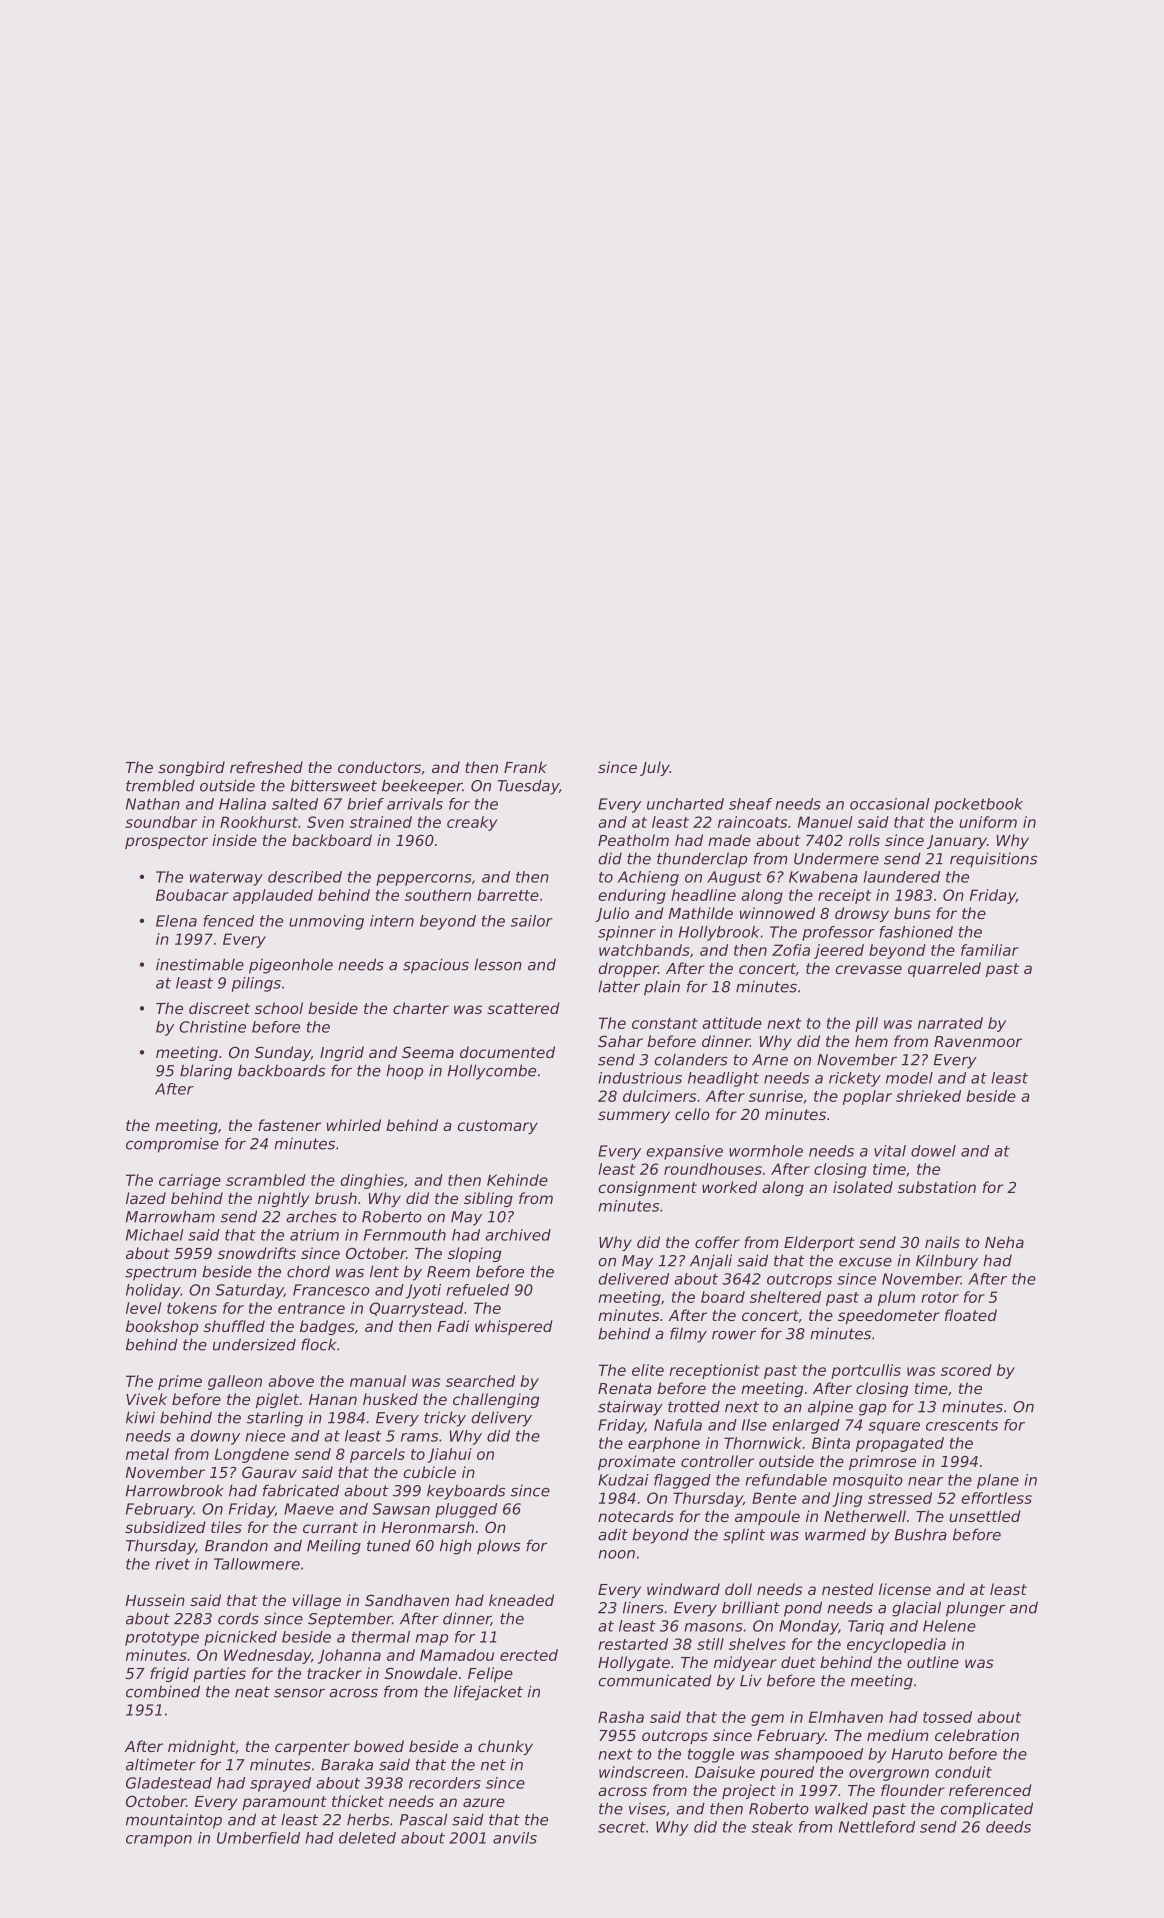 The height and width of the screenshot is (1918, 1164). I want to click on Achieng, so click(648, 878).
